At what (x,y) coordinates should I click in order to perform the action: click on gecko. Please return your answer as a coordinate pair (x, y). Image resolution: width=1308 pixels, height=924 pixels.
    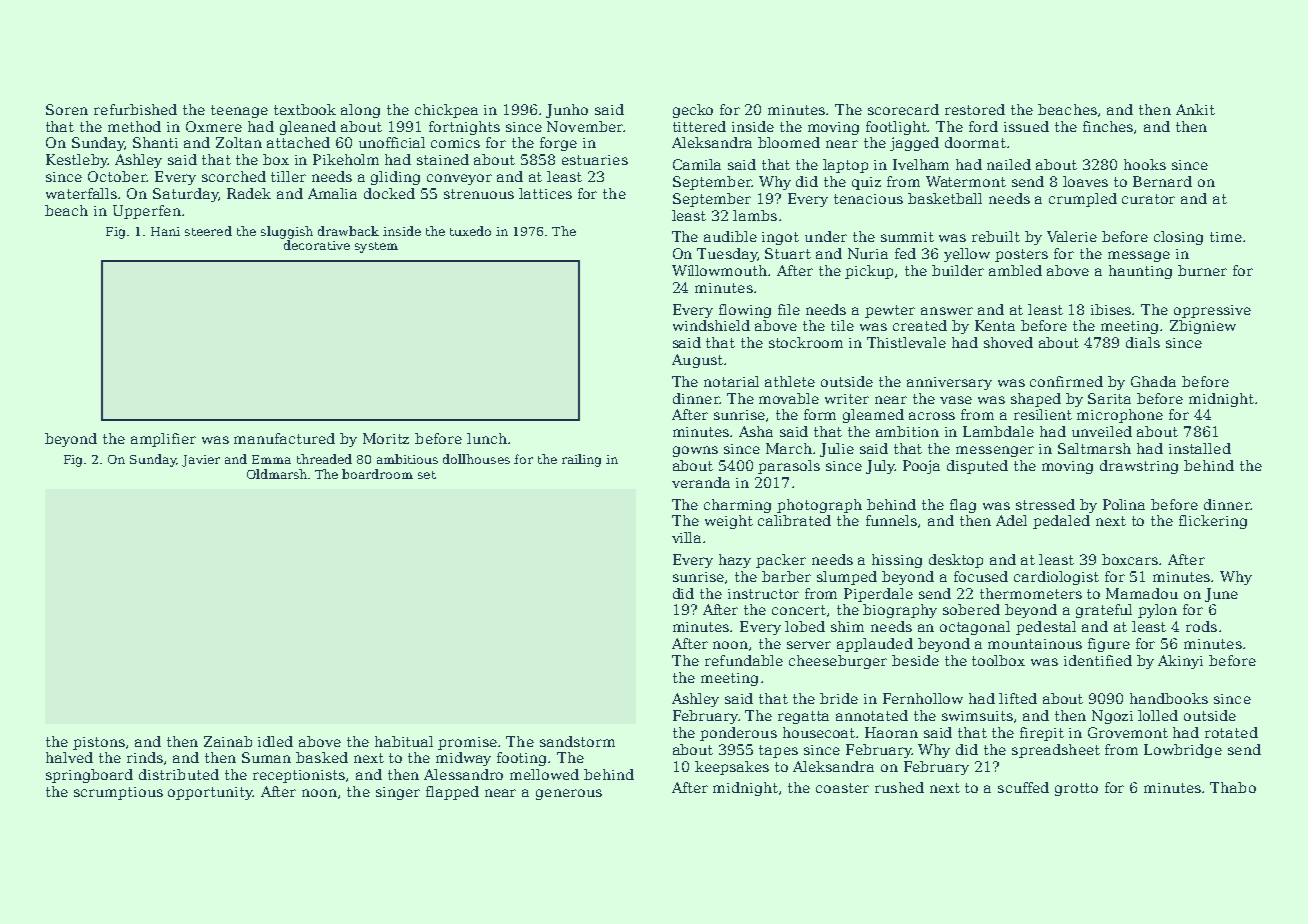
    Looking at the image, I should click on (693, 111).
